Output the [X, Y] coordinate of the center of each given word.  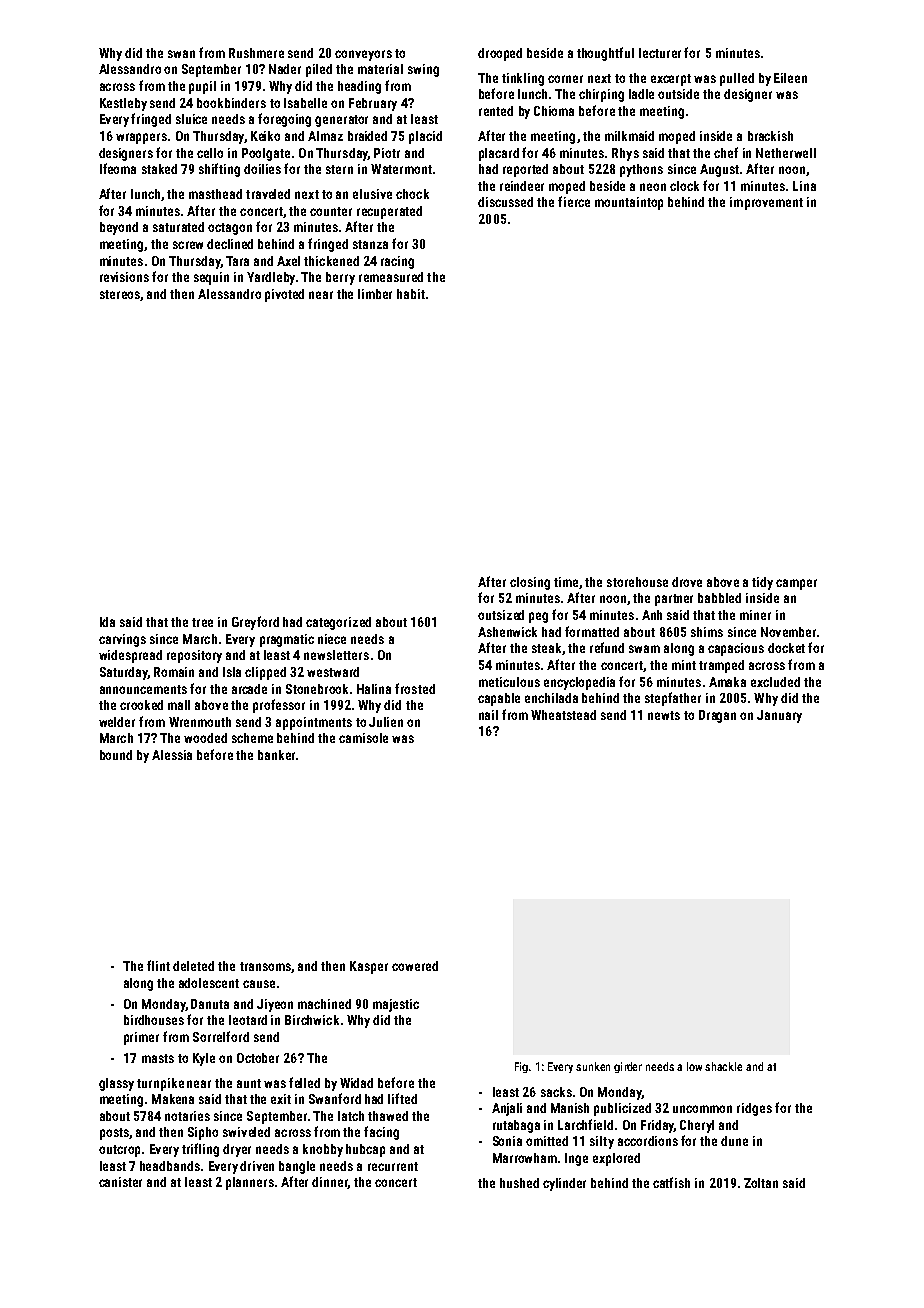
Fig [521, 1067]
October [258, 1058]
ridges [754, 1109]
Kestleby [123, 104]
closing [530, 583]
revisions [124, 277]
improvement [766, 203]
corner [565, 79]
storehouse [637, 582]
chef [726, 152]
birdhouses [154, 1020]
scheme [252, 738]
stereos [120, 294]
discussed [505, 202]
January [779, 716]
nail [488, 715]
